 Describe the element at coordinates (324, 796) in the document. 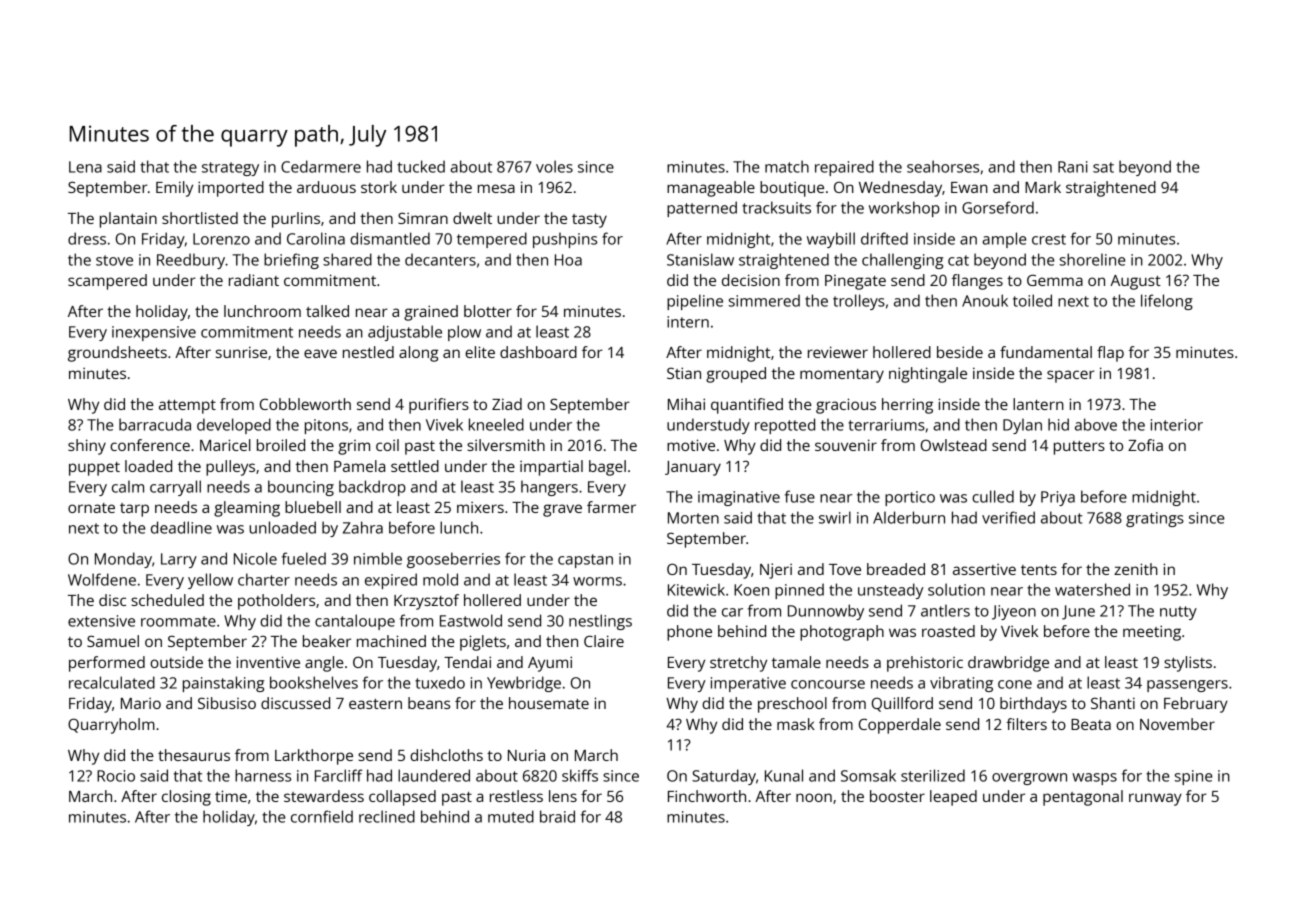

I see `stewardess` at that location.
